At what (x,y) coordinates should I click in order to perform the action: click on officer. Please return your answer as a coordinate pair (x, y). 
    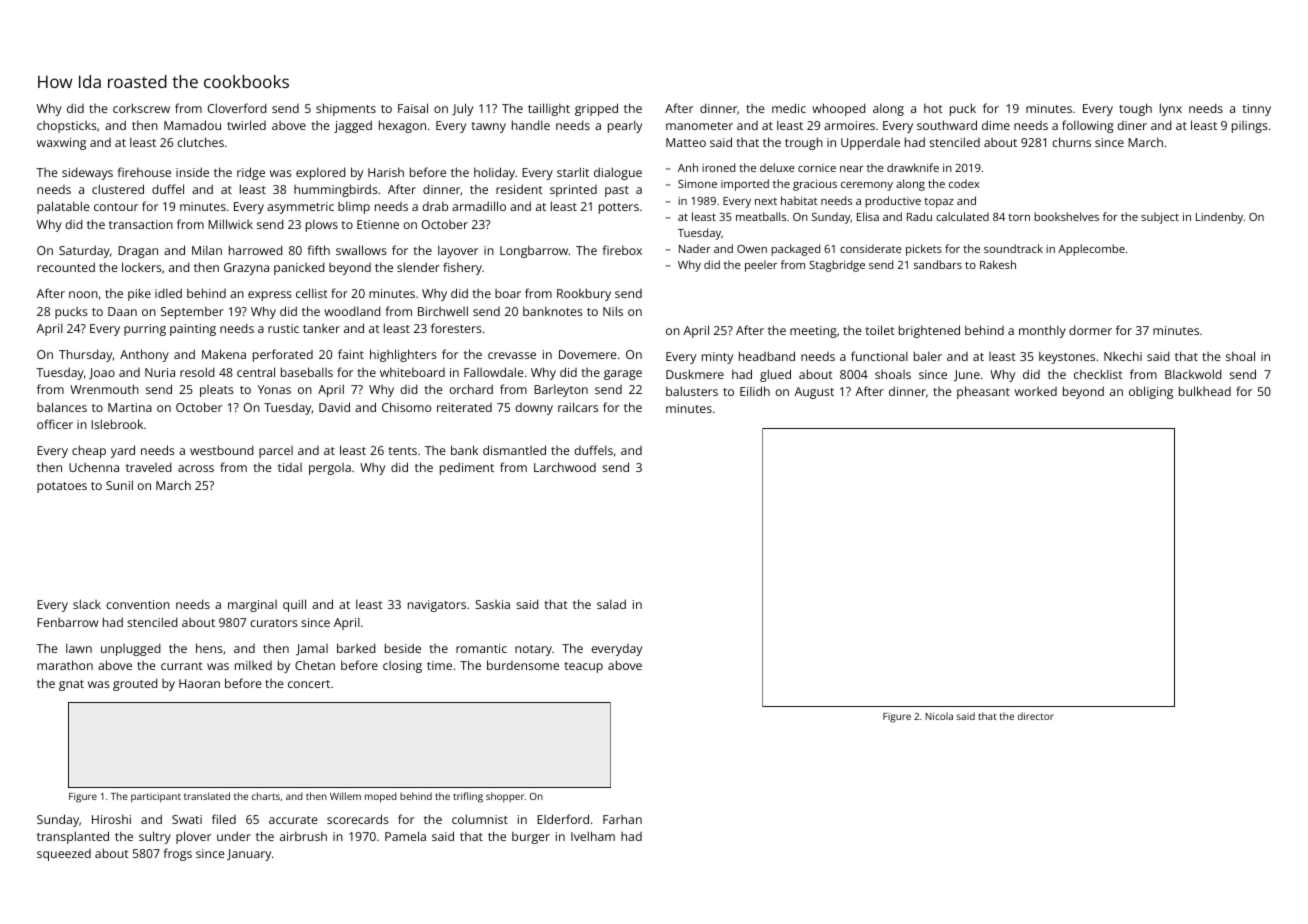
    Looking at the image, I should click on (55, 424).
